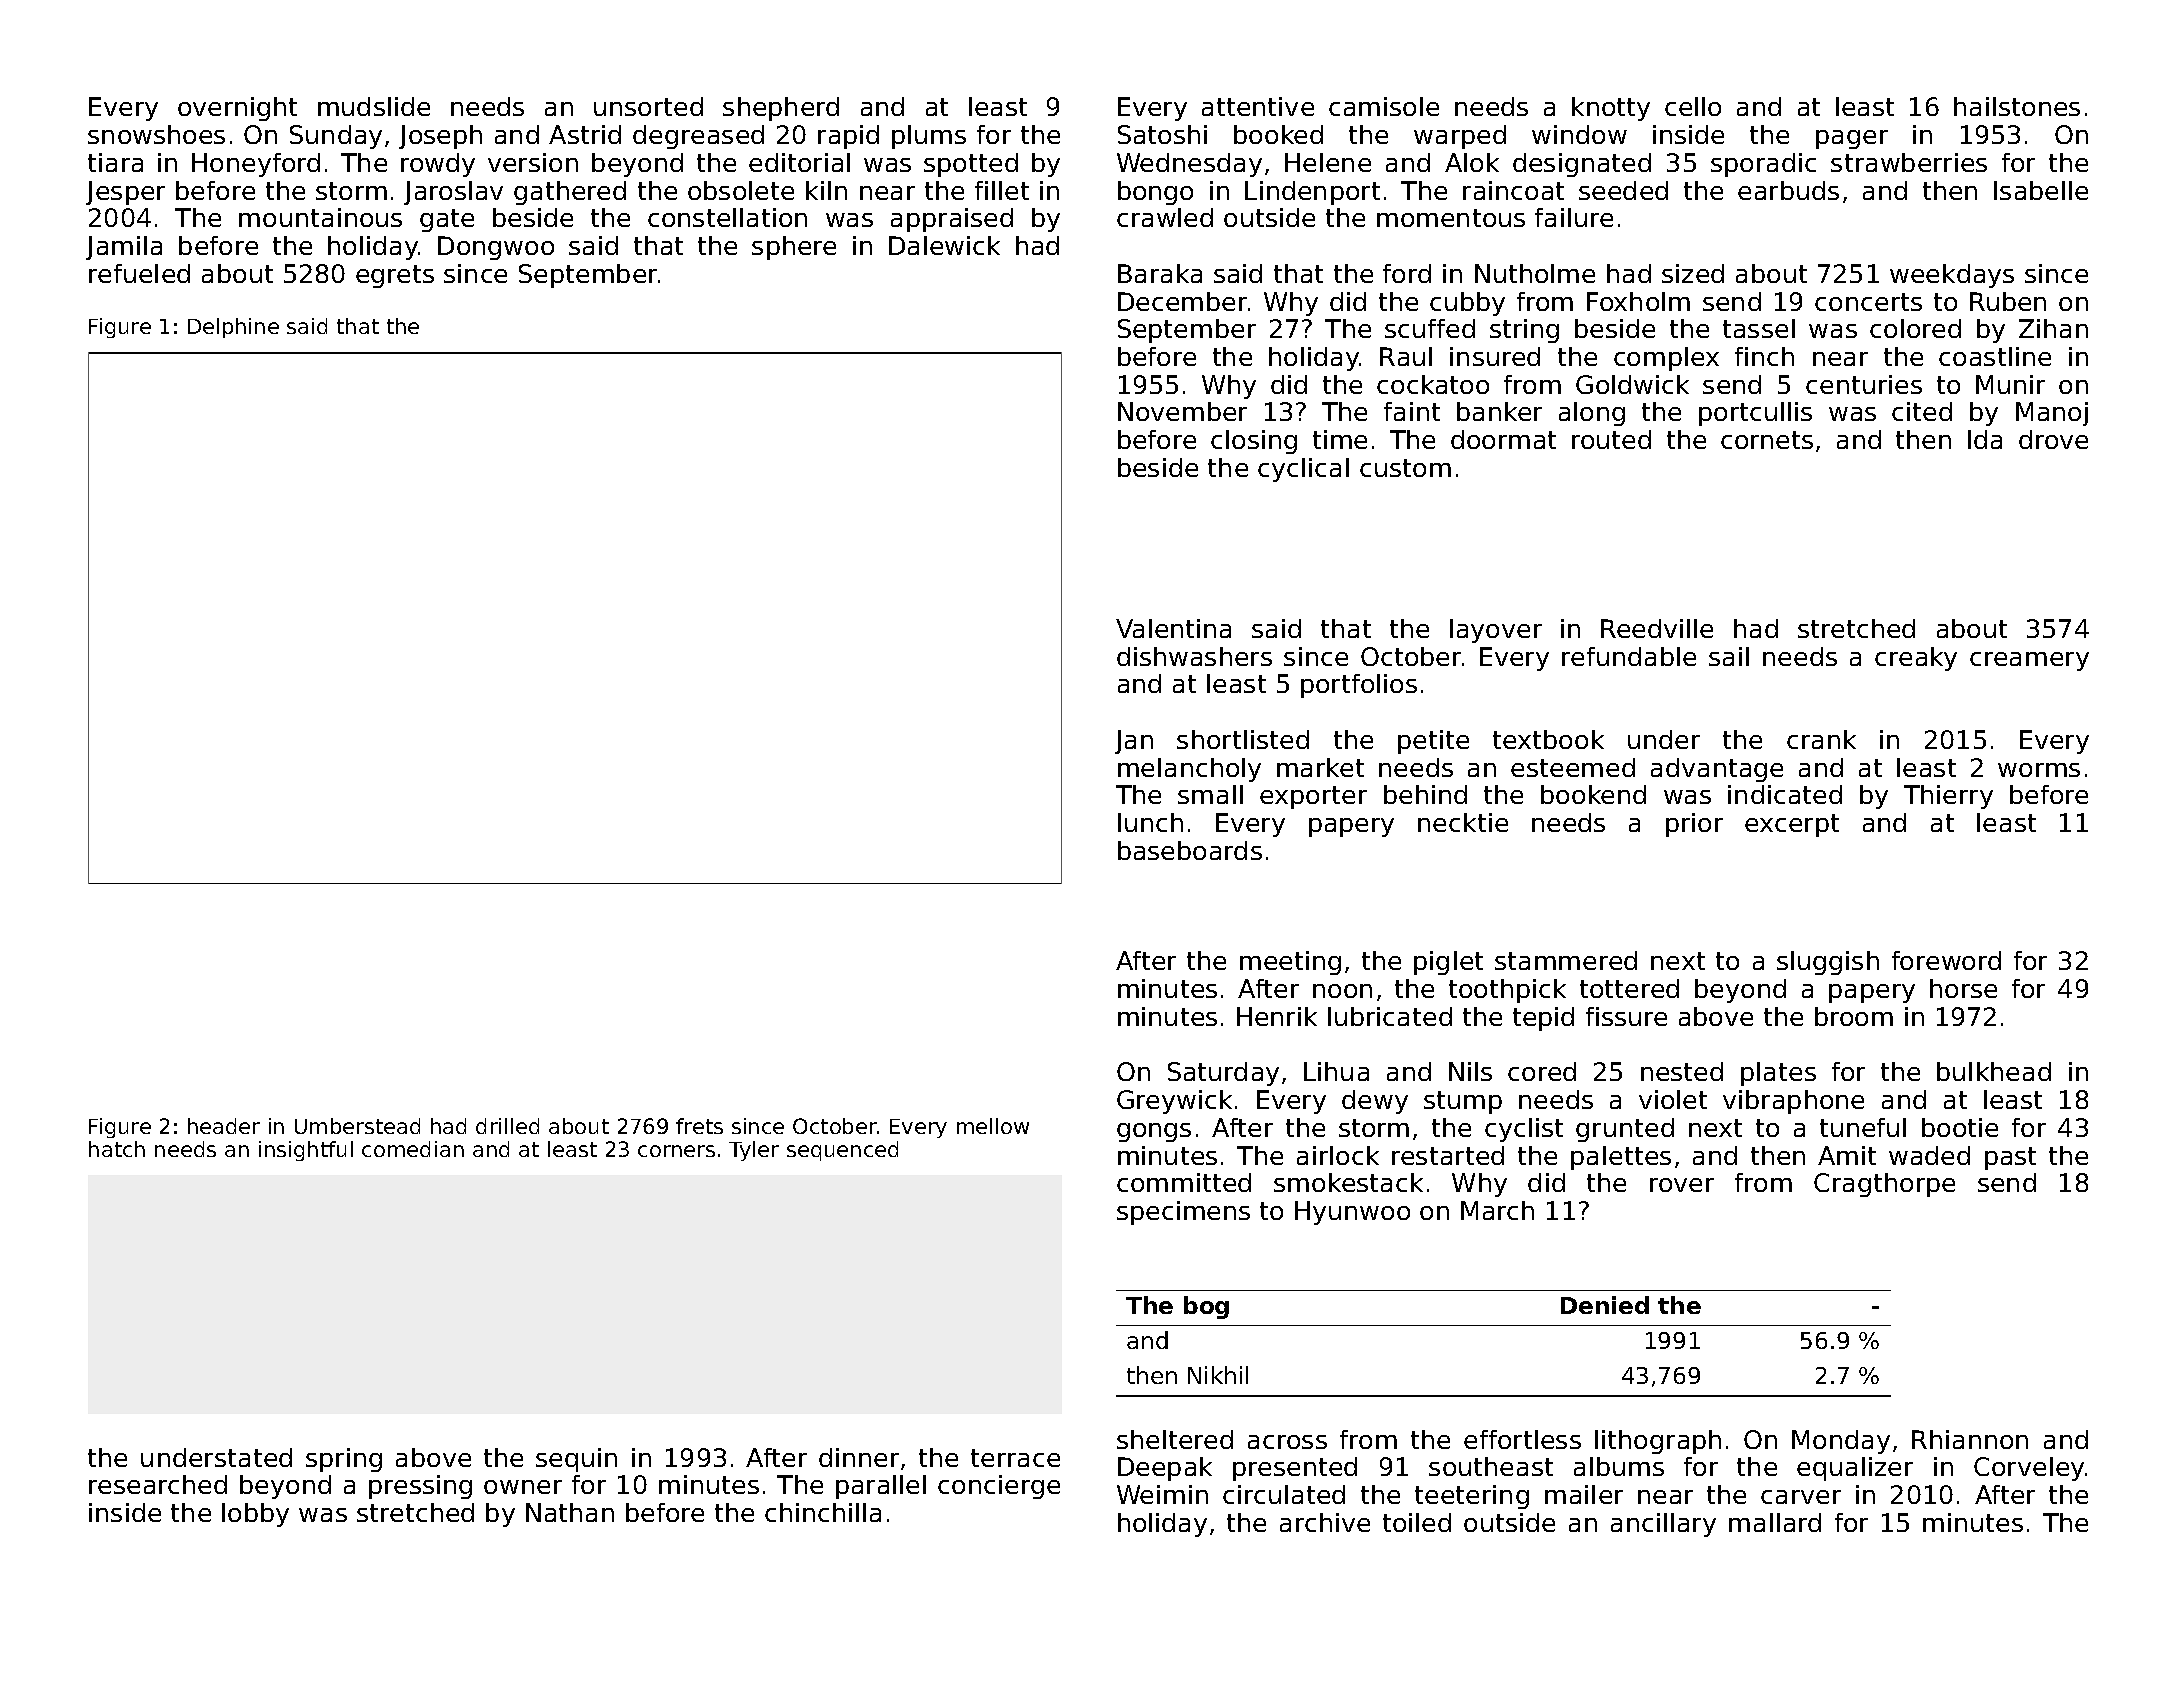  I want to click on lithograph, so click(1658, 1442).
